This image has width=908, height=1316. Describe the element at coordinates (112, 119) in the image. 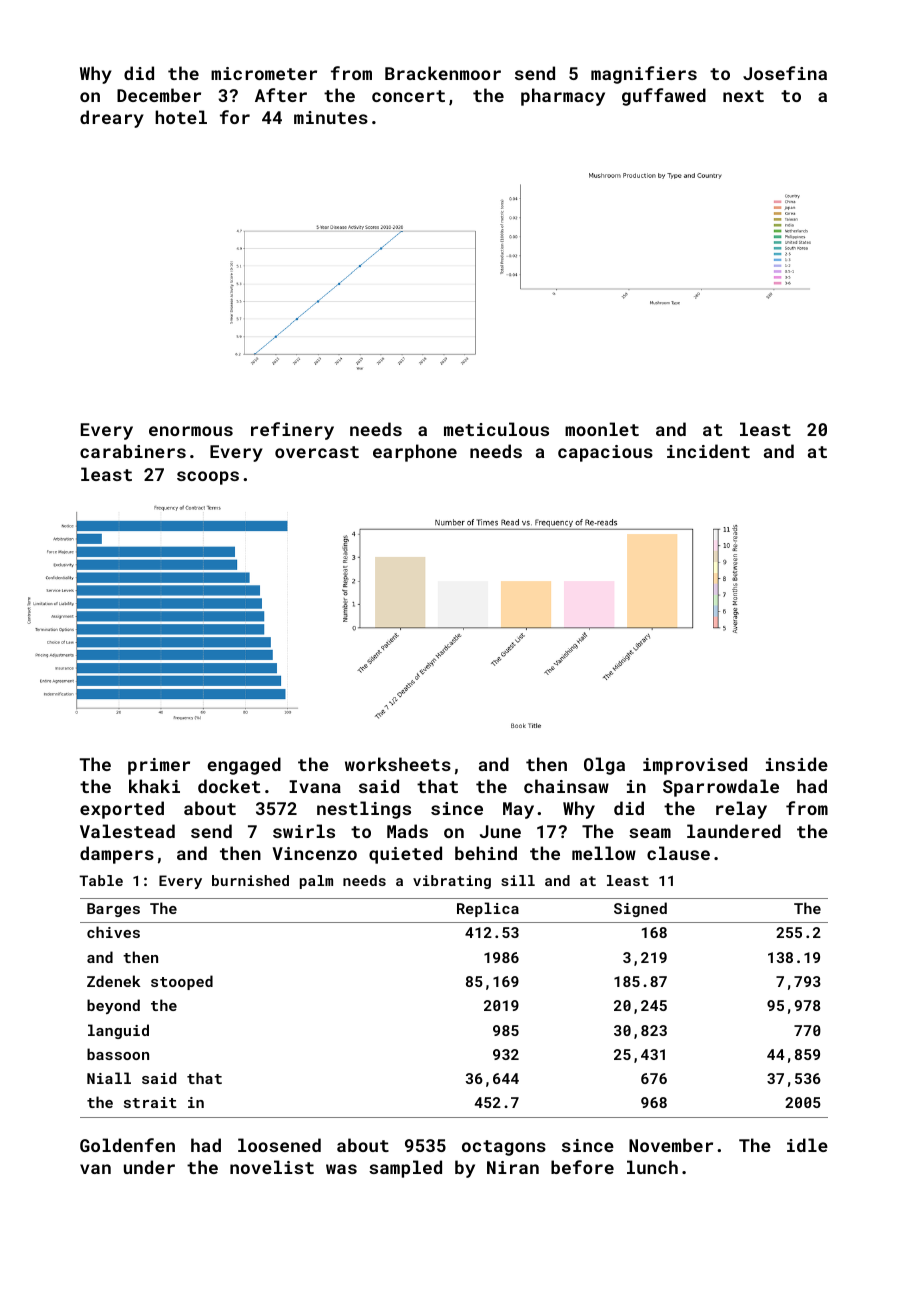

I see `dreary` at that location.
